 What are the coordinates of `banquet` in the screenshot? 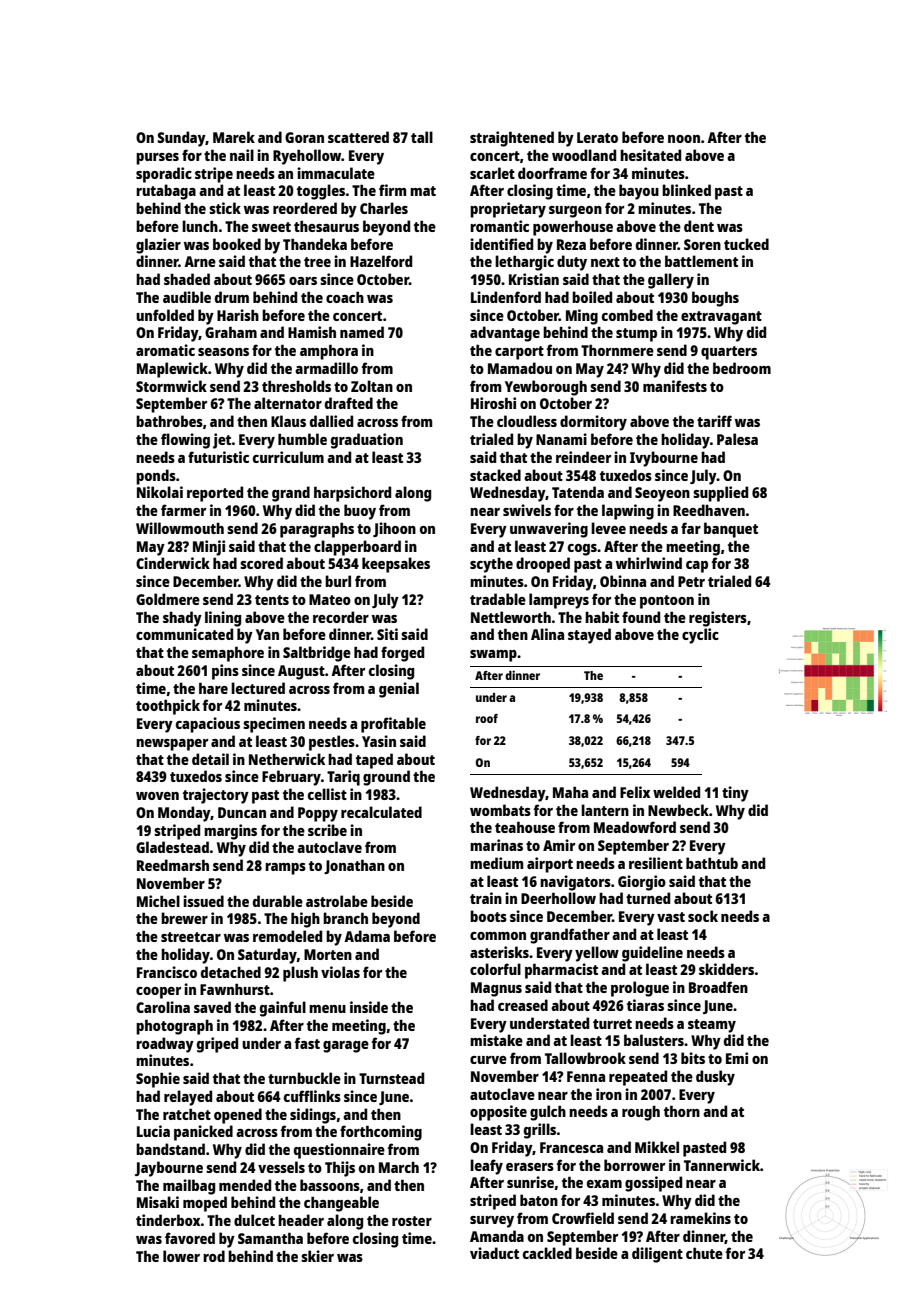 It's located at (731, 530).
